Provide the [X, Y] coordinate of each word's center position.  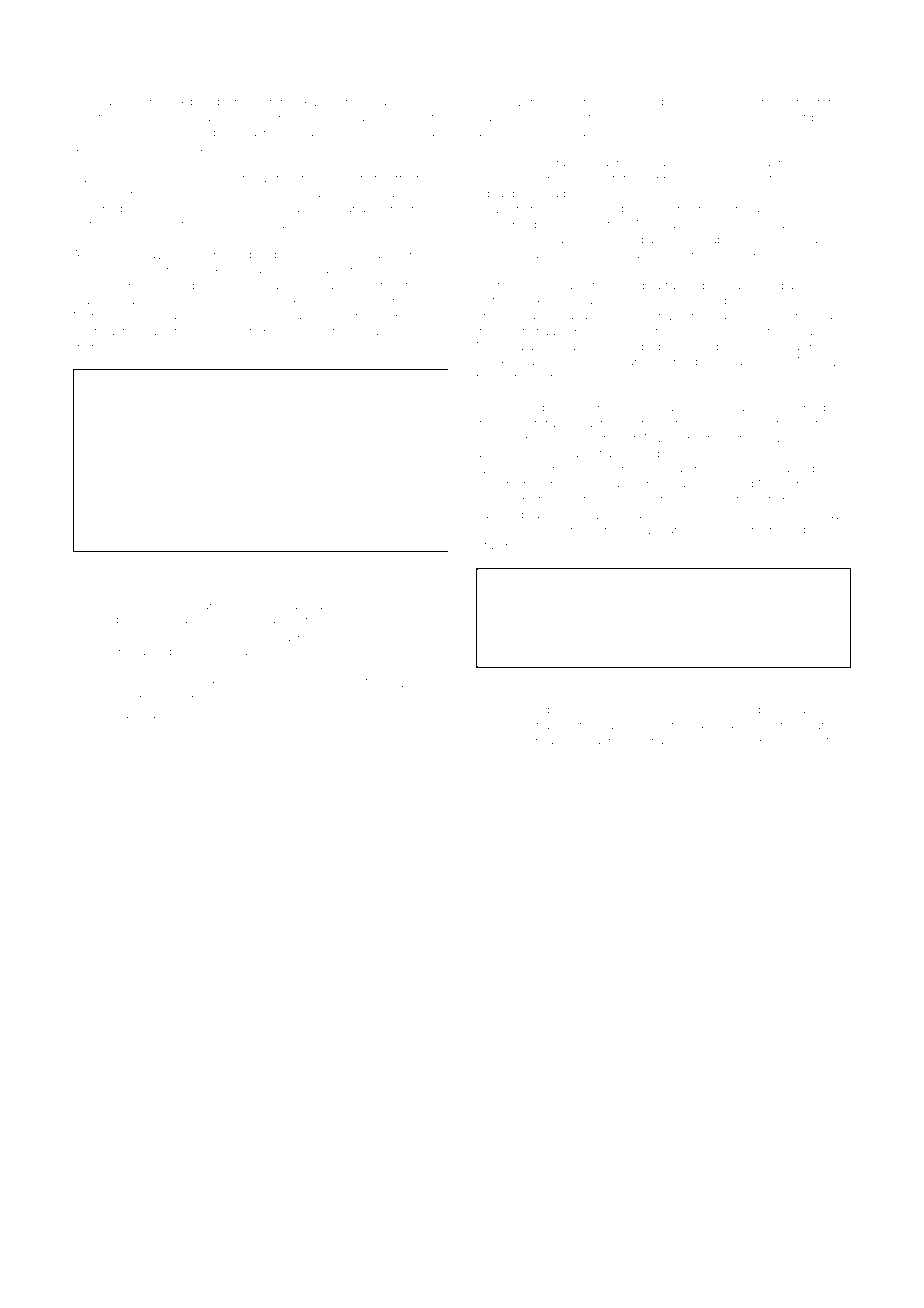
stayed [806, 302]
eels [534, 117]
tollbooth [123, 620]
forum [109, 132]
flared [509, 499]
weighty [668, 531]
